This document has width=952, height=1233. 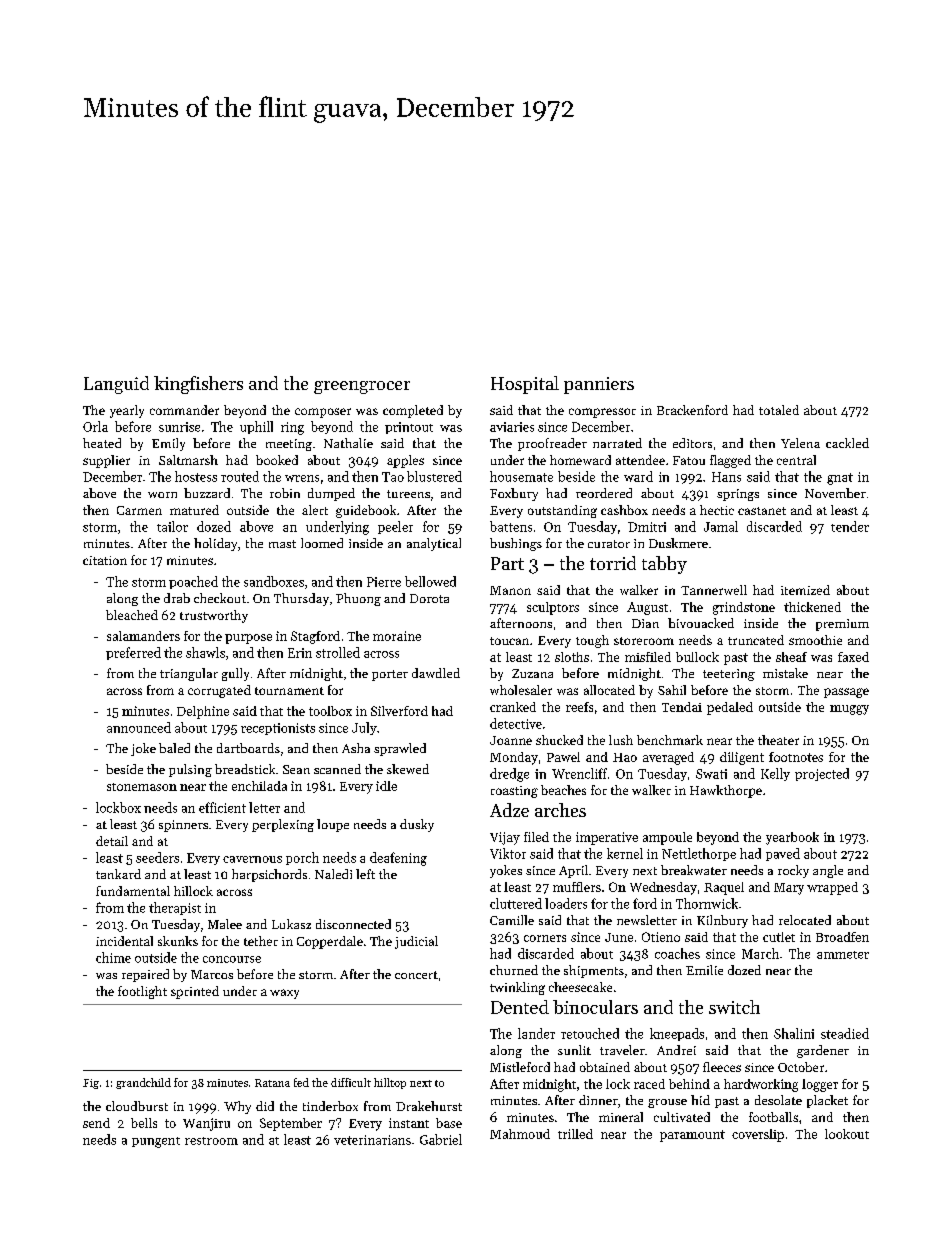 I want to click on trilled, so click(x=575, y=1134).
